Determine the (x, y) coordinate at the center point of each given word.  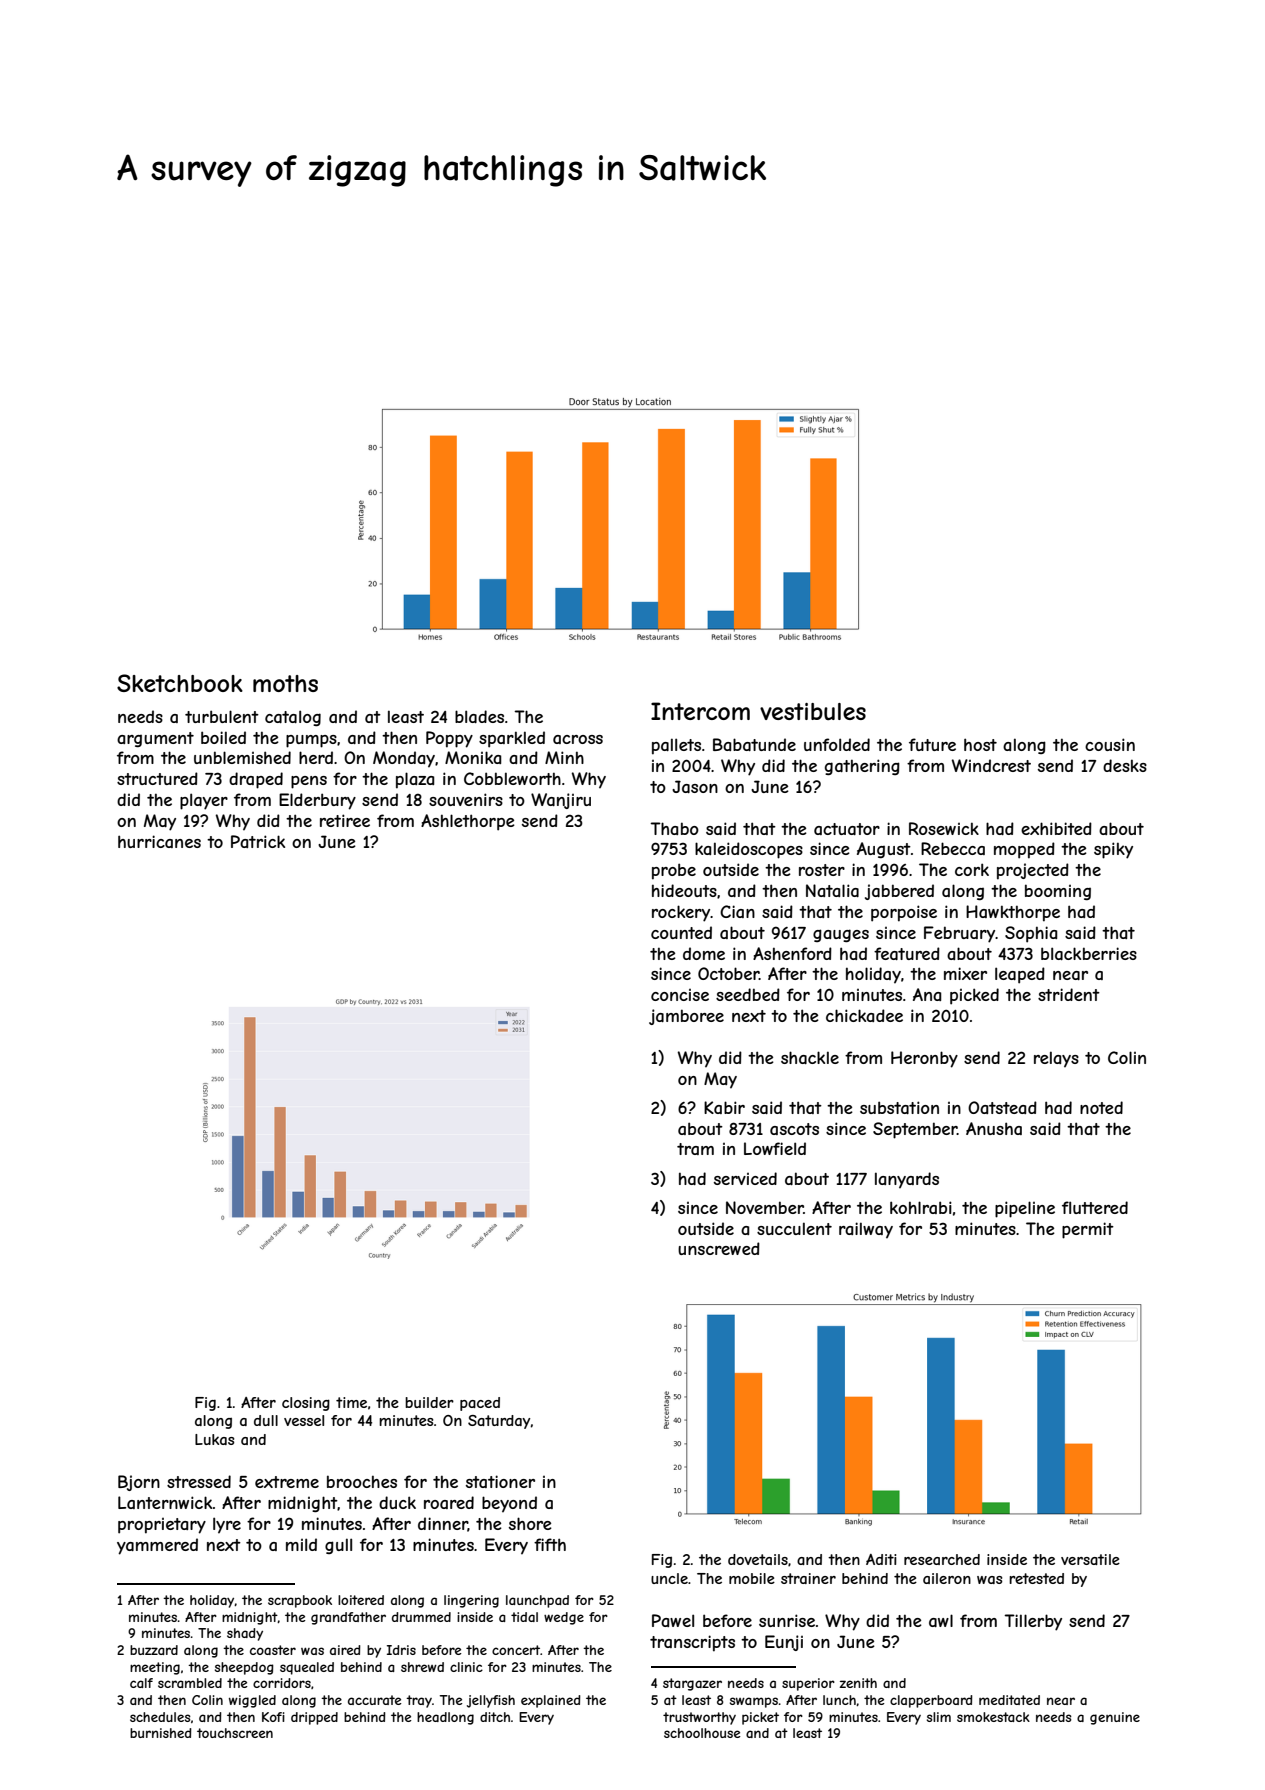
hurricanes (159, 841)
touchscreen (235, 1733)
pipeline (1025, 1209)
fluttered (1095, 1207)
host (980, 744)
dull (266, 1420)
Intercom (700, 711)
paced (480, 1404)
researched (942, 1559)
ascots (794, 1129)
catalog (293, 718)
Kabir (724, 1107)
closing (306, 1404)
